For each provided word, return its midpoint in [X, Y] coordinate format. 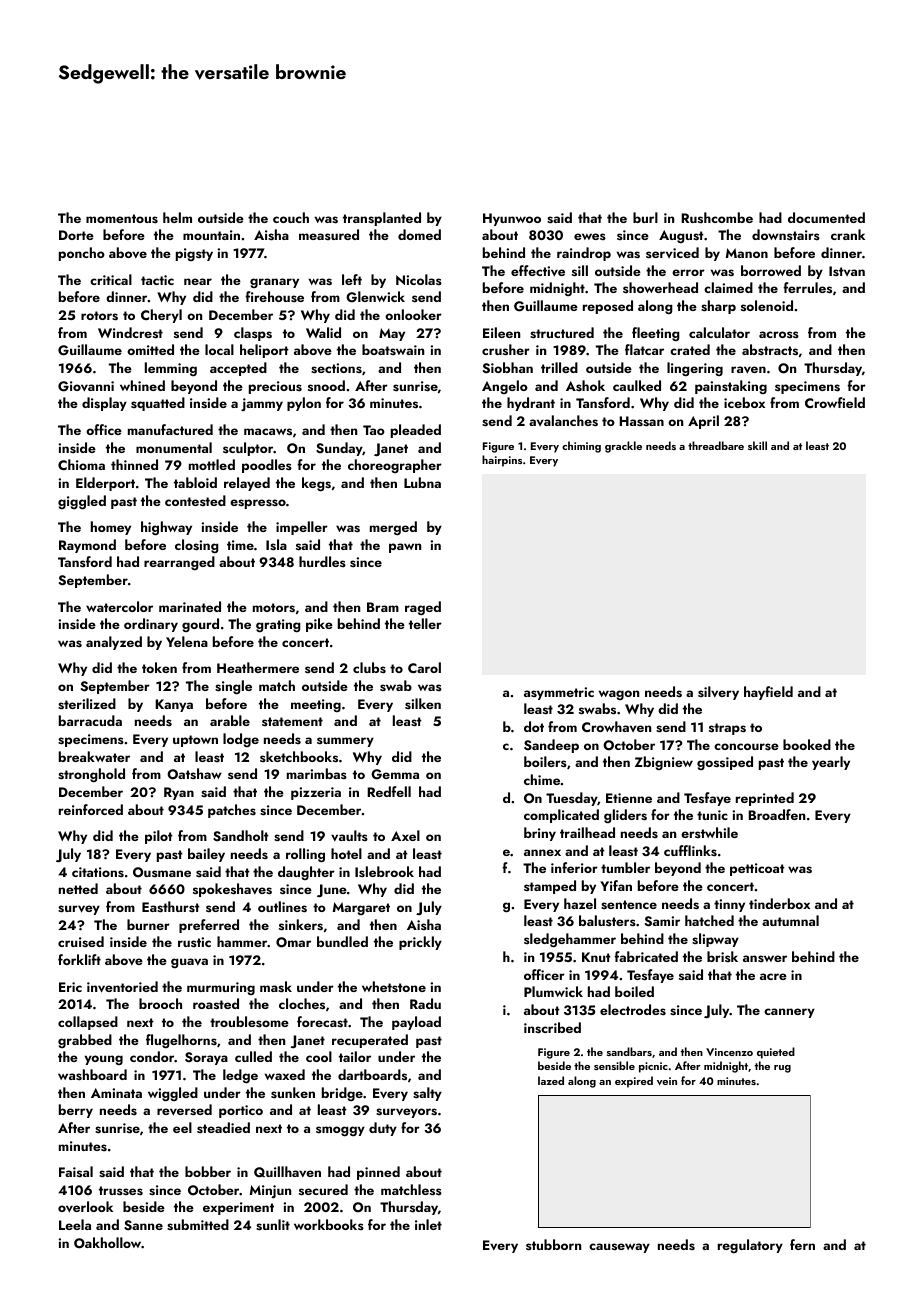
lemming [171, 369]
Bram [383, 607]
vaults [349, 835]
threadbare [716, 445]
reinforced [91, 809]
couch [291, 217]
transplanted [382, 219]
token [159, 667]
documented [826, 217]
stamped [550, 887]
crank [848, 234]
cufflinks [690, 851]
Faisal [76, 1171]
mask [276, 987]
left [352, 279]
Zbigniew [664, 763]
